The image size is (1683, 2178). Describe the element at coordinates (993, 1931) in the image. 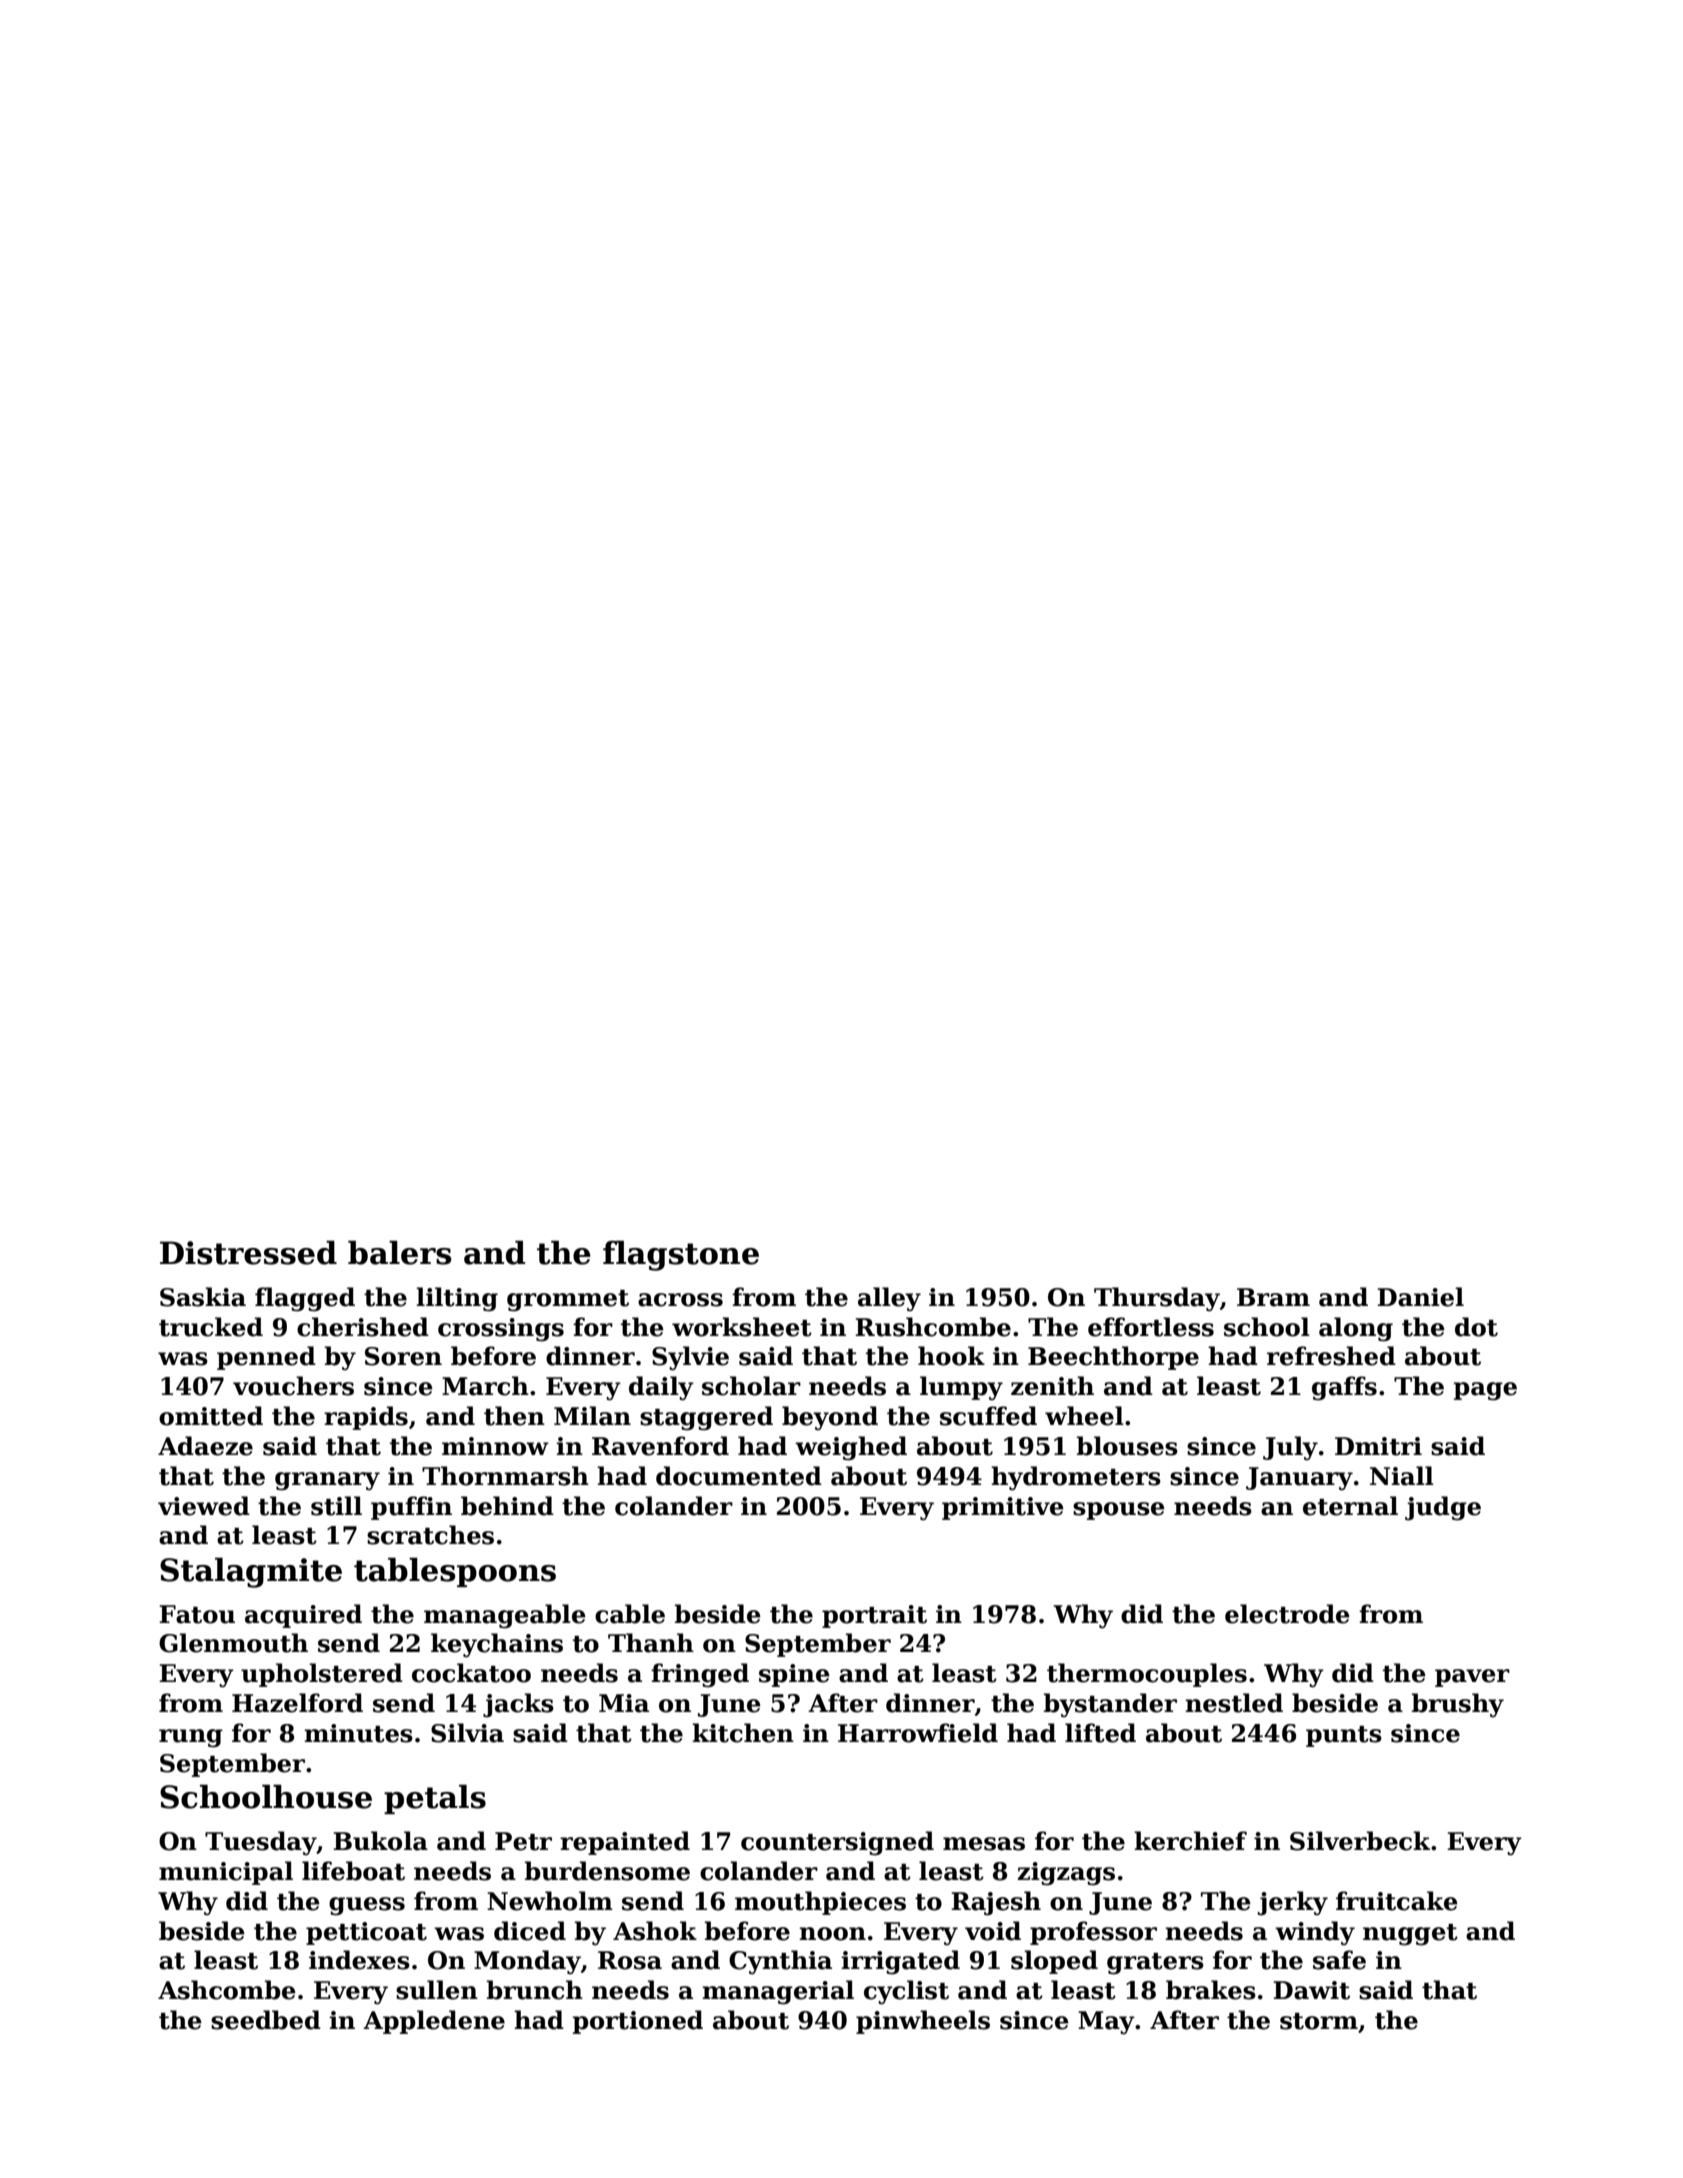

I see `void` at that location.
